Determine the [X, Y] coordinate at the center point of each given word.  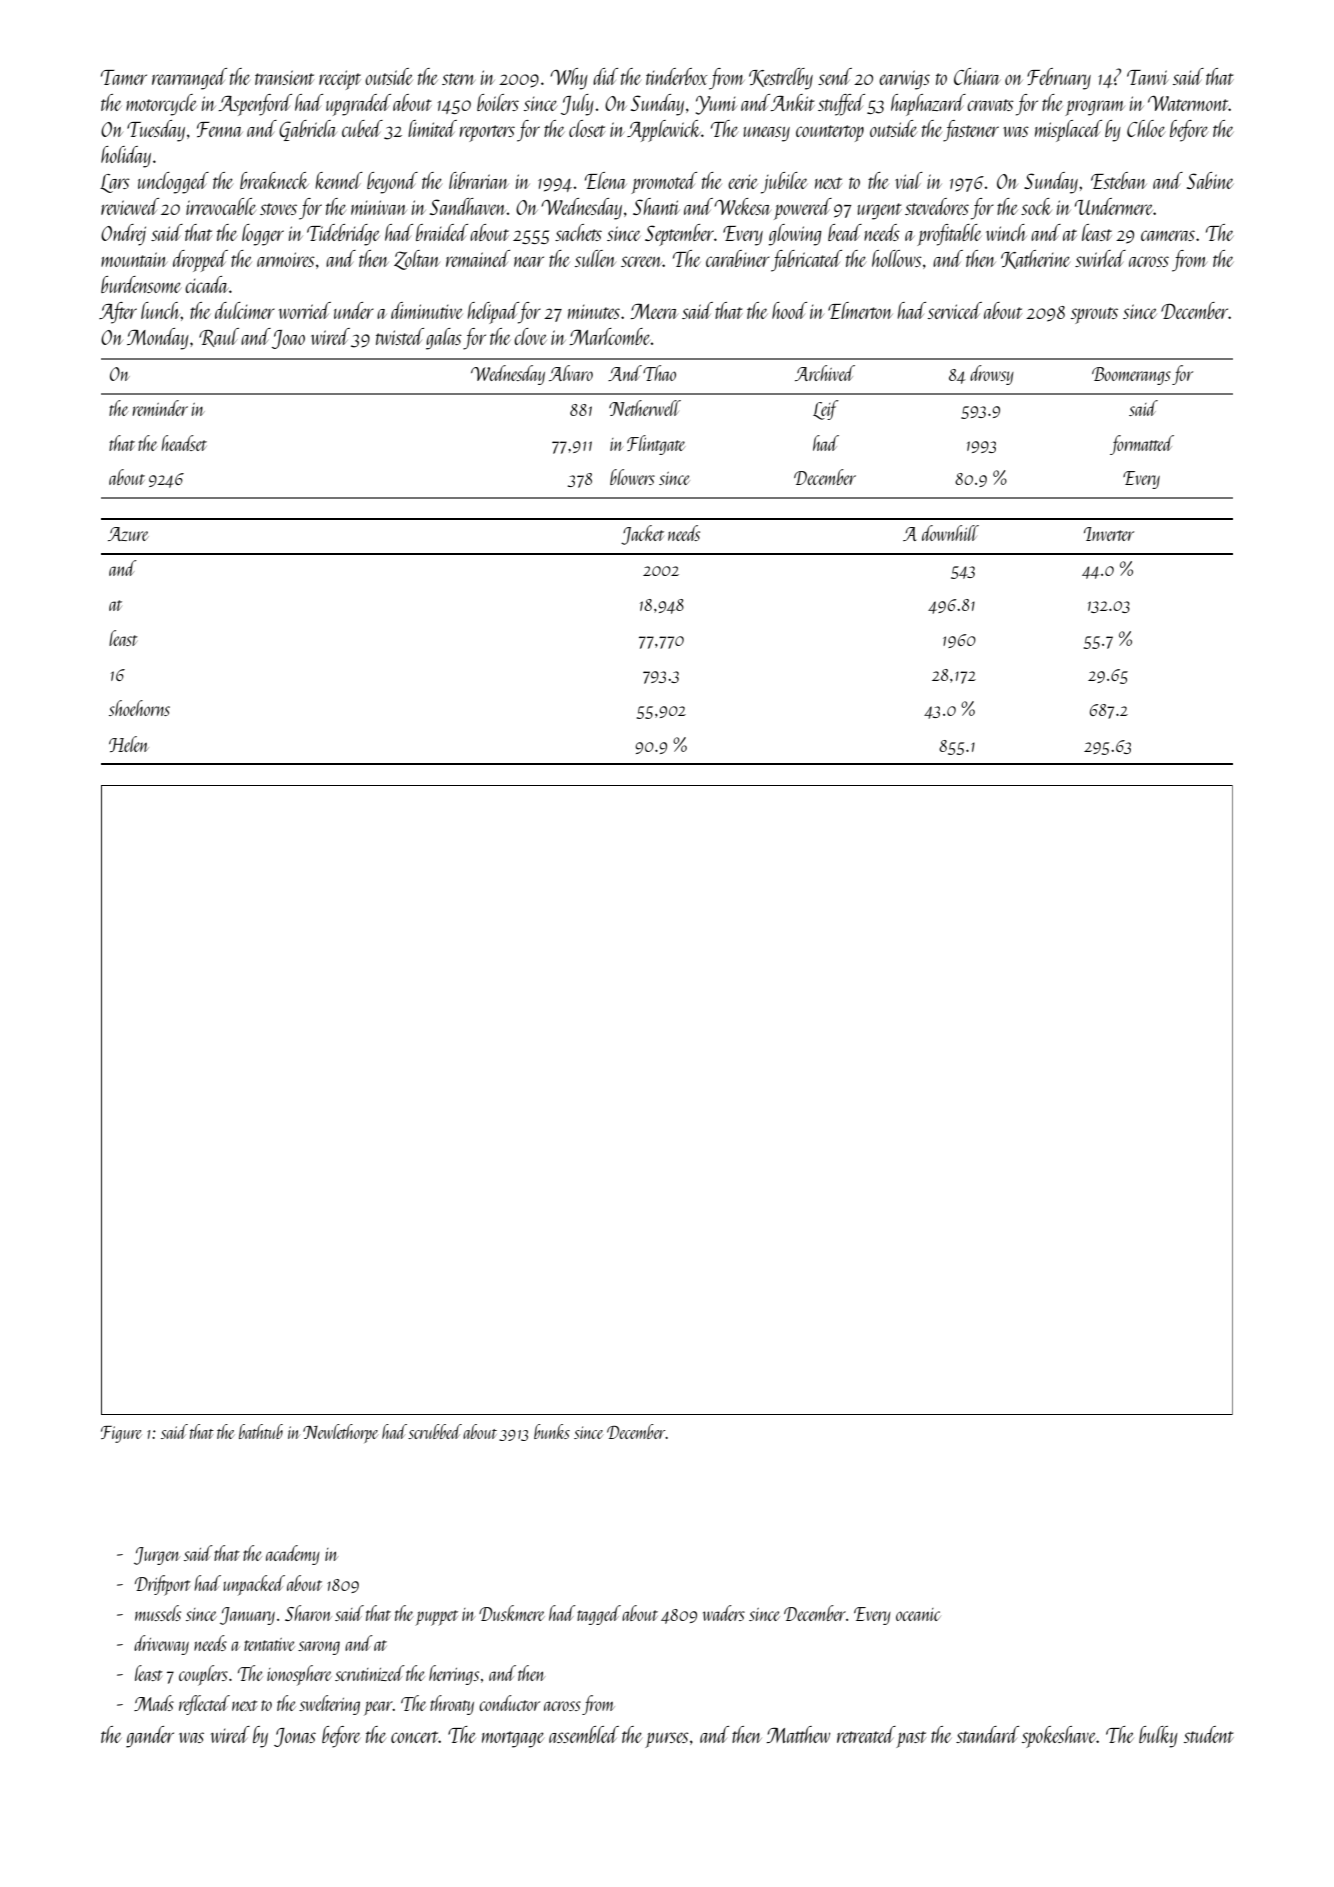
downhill [950, 533]
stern [458, 79]
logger [263, 235]
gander [150, 1737]
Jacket [642, 535]
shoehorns [139, 708]
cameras [1168, 235]
